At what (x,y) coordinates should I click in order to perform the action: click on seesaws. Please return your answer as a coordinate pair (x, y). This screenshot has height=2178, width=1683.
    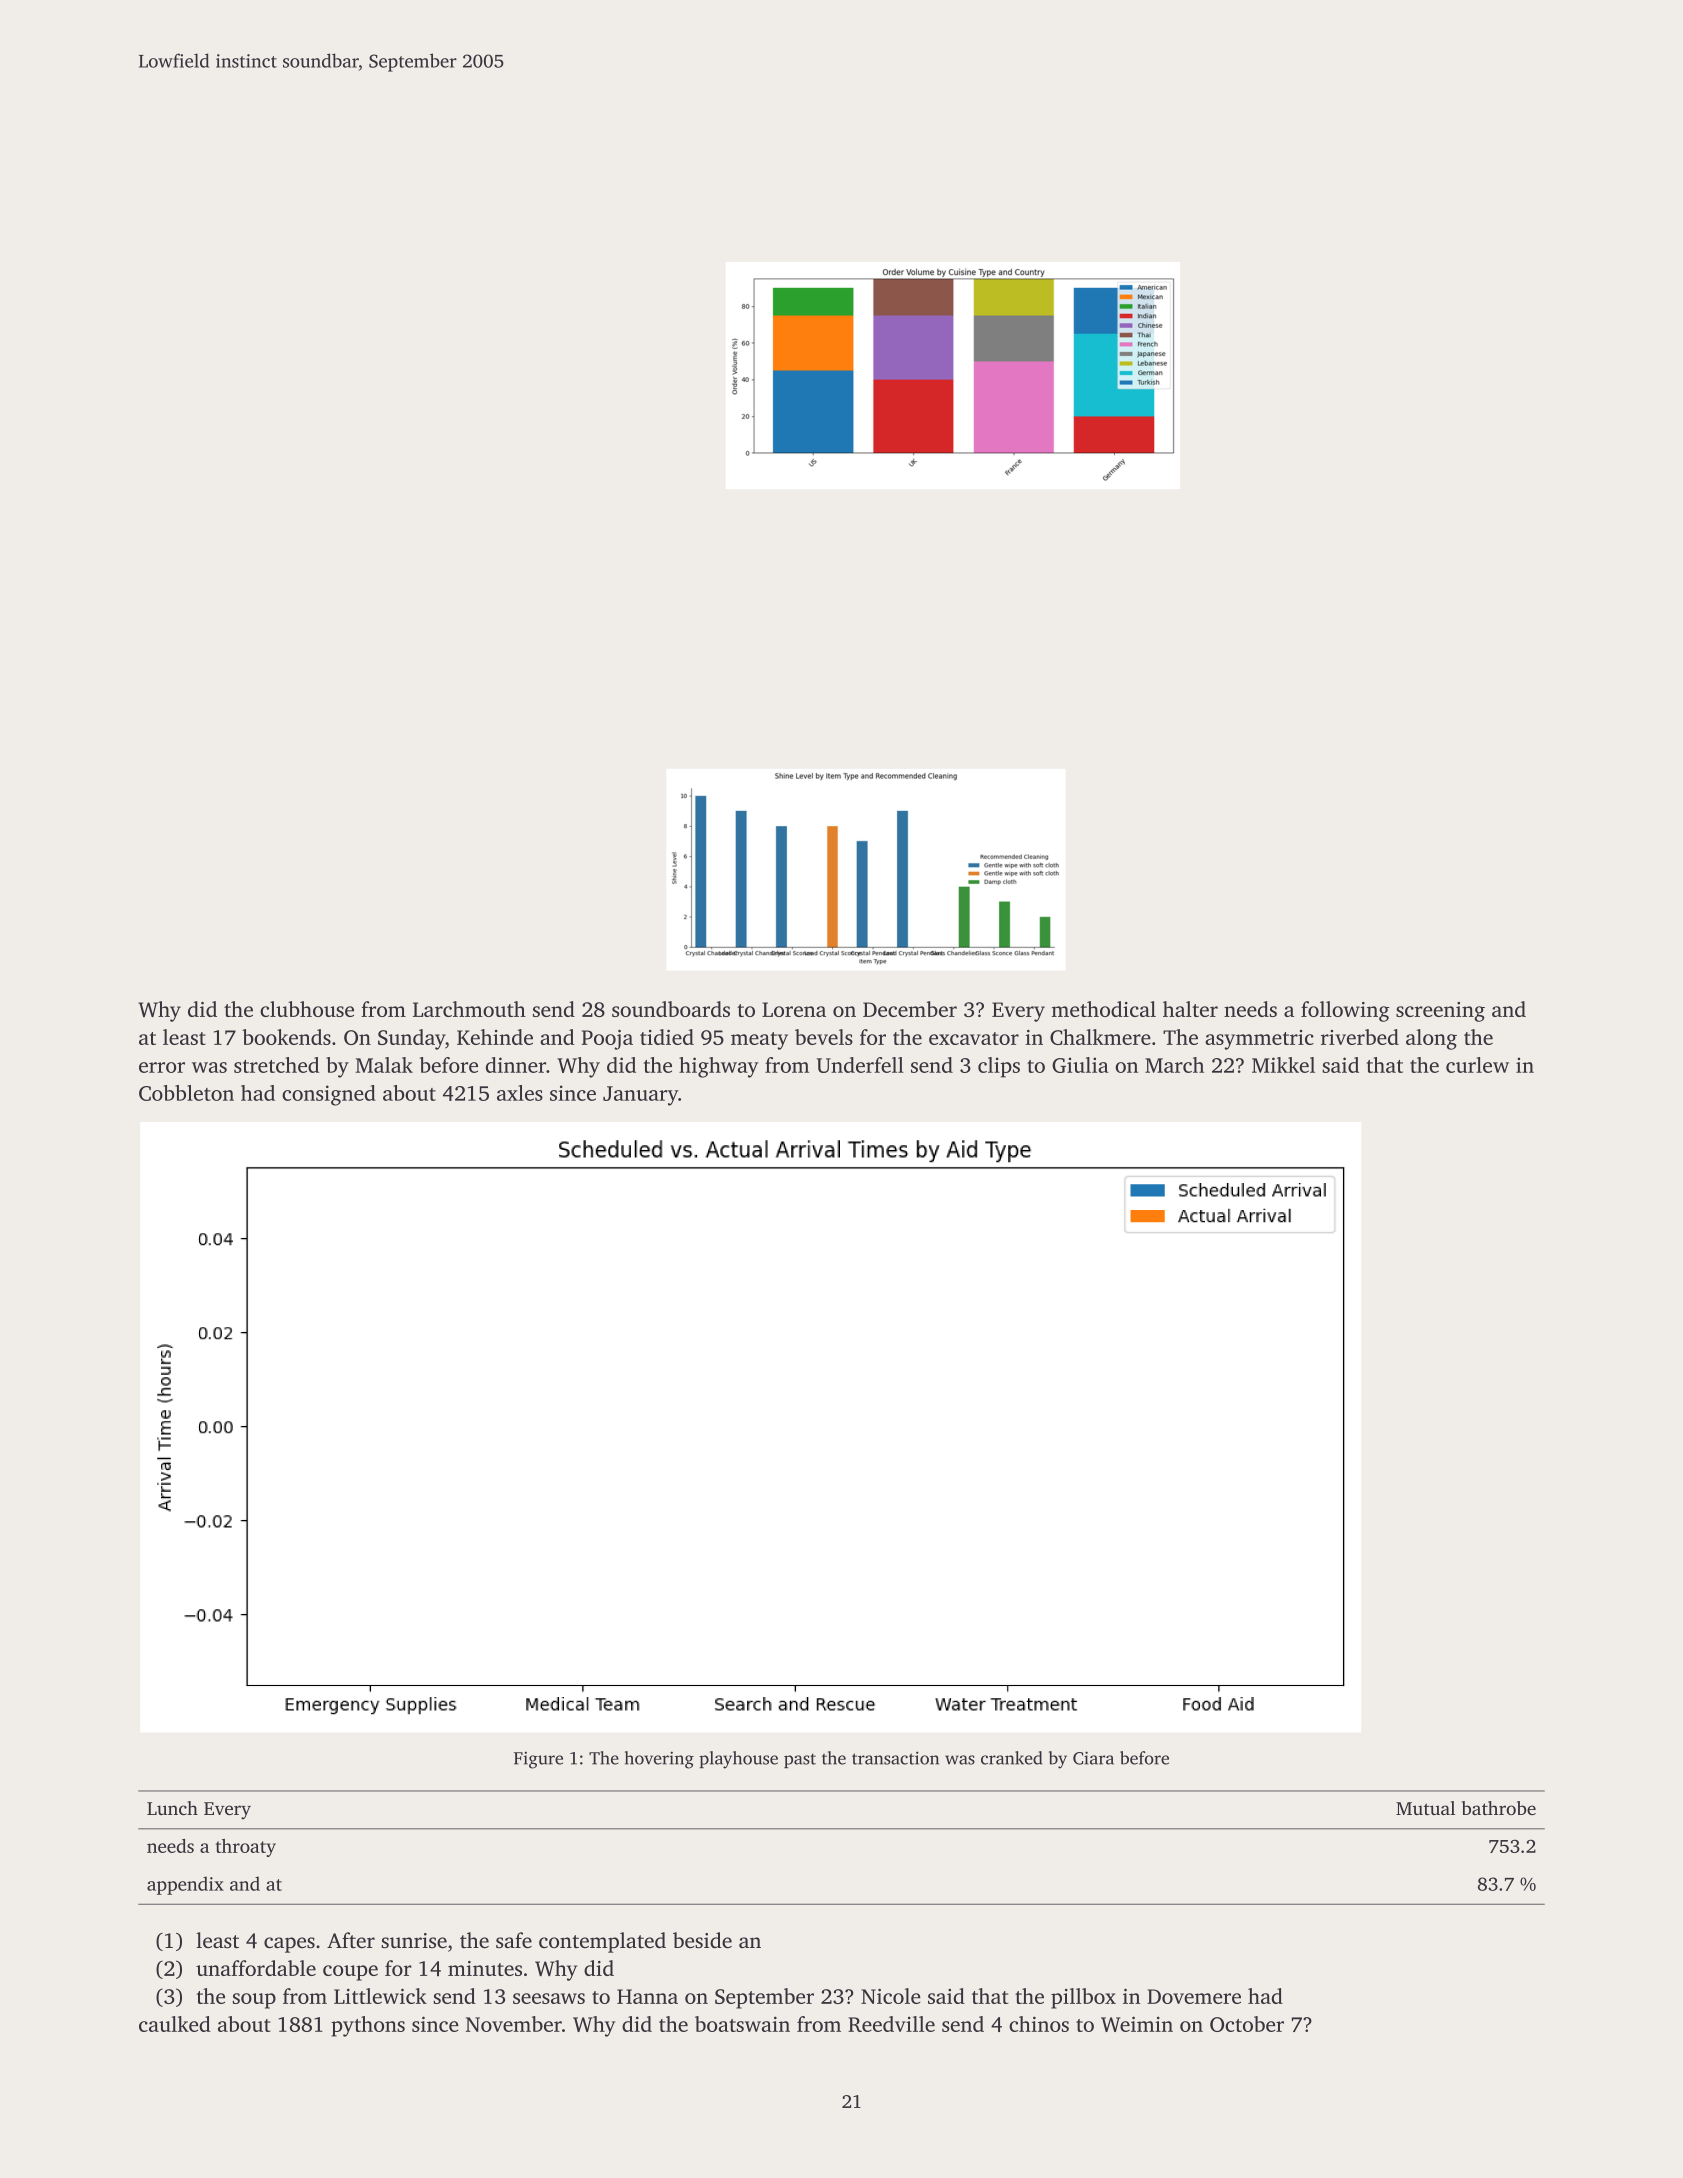
    Looking at the image, I should click on (549, 1998).
